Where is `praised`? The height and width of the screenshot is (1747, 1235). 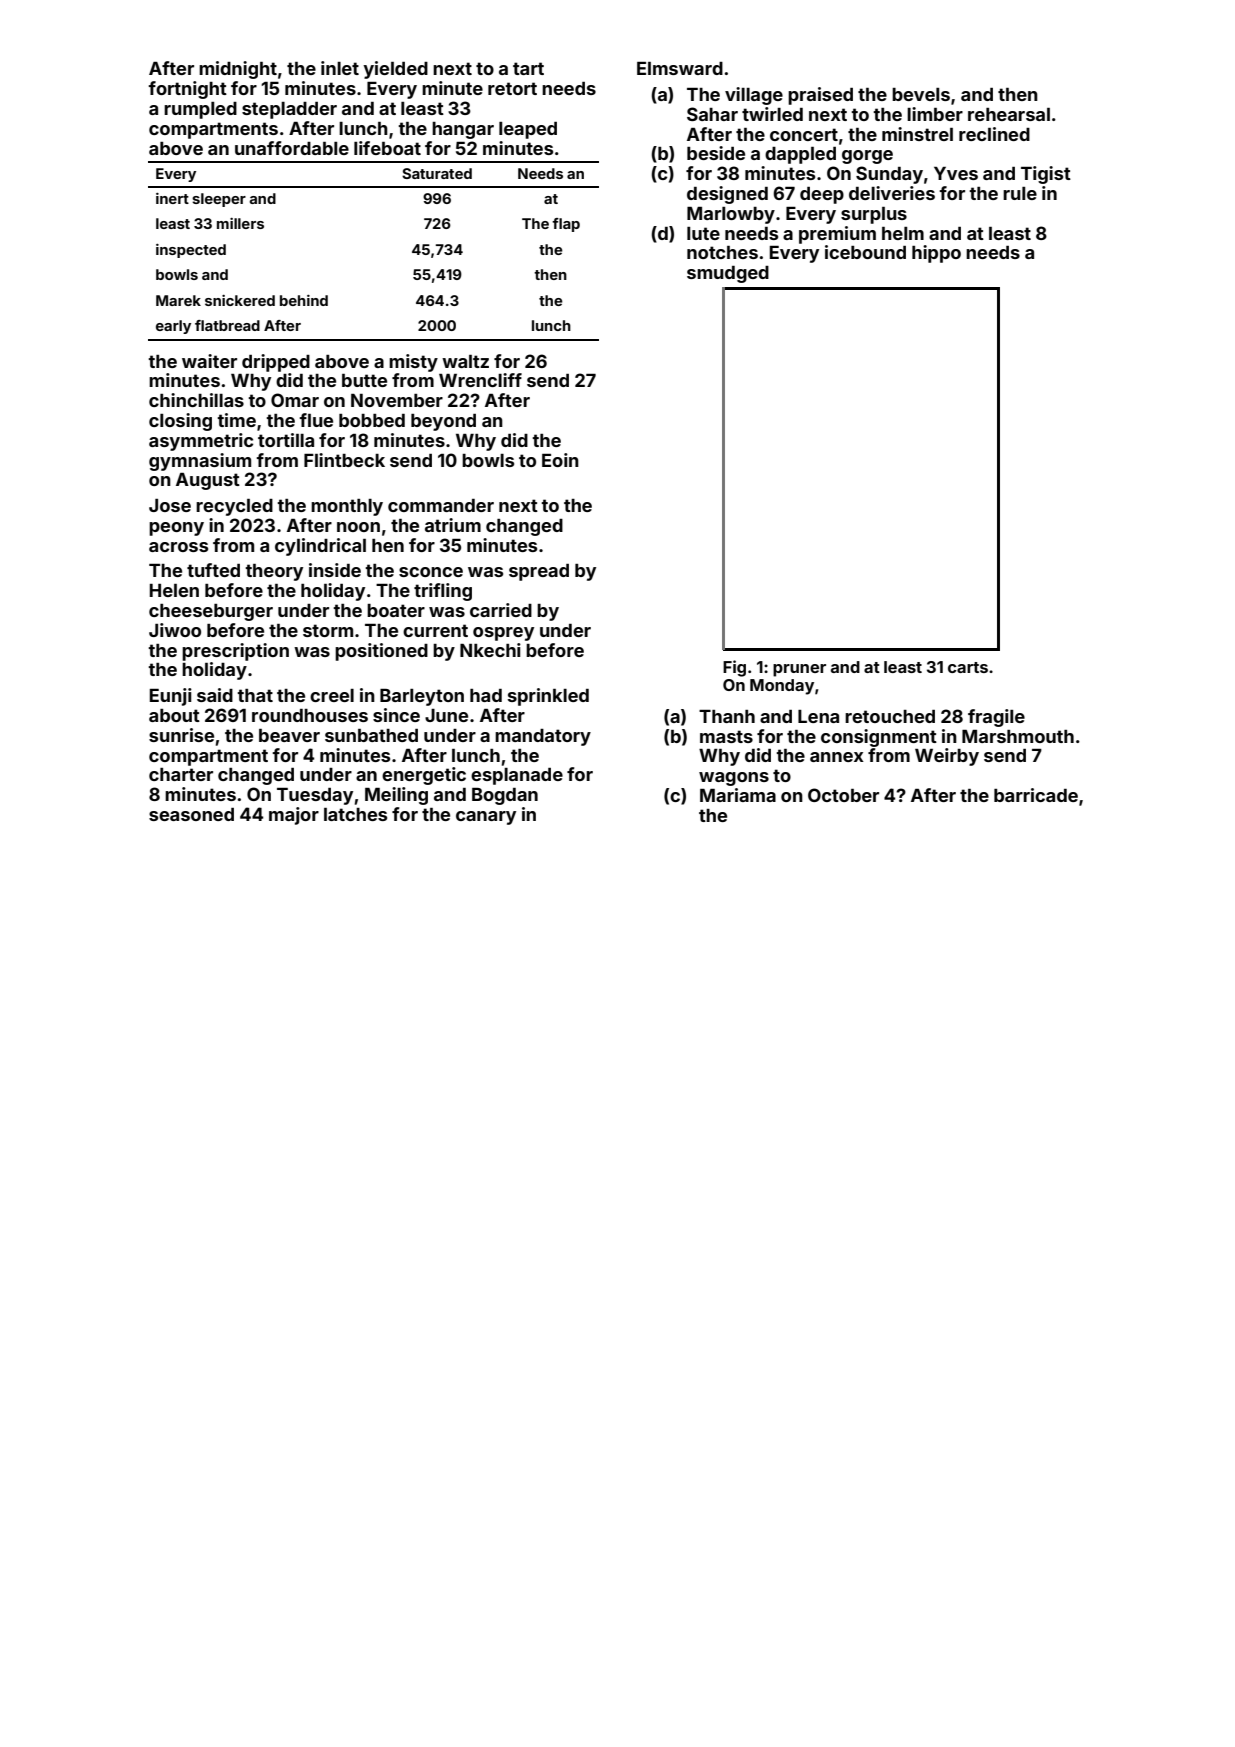 praised is located at coordinates (820, 96).
